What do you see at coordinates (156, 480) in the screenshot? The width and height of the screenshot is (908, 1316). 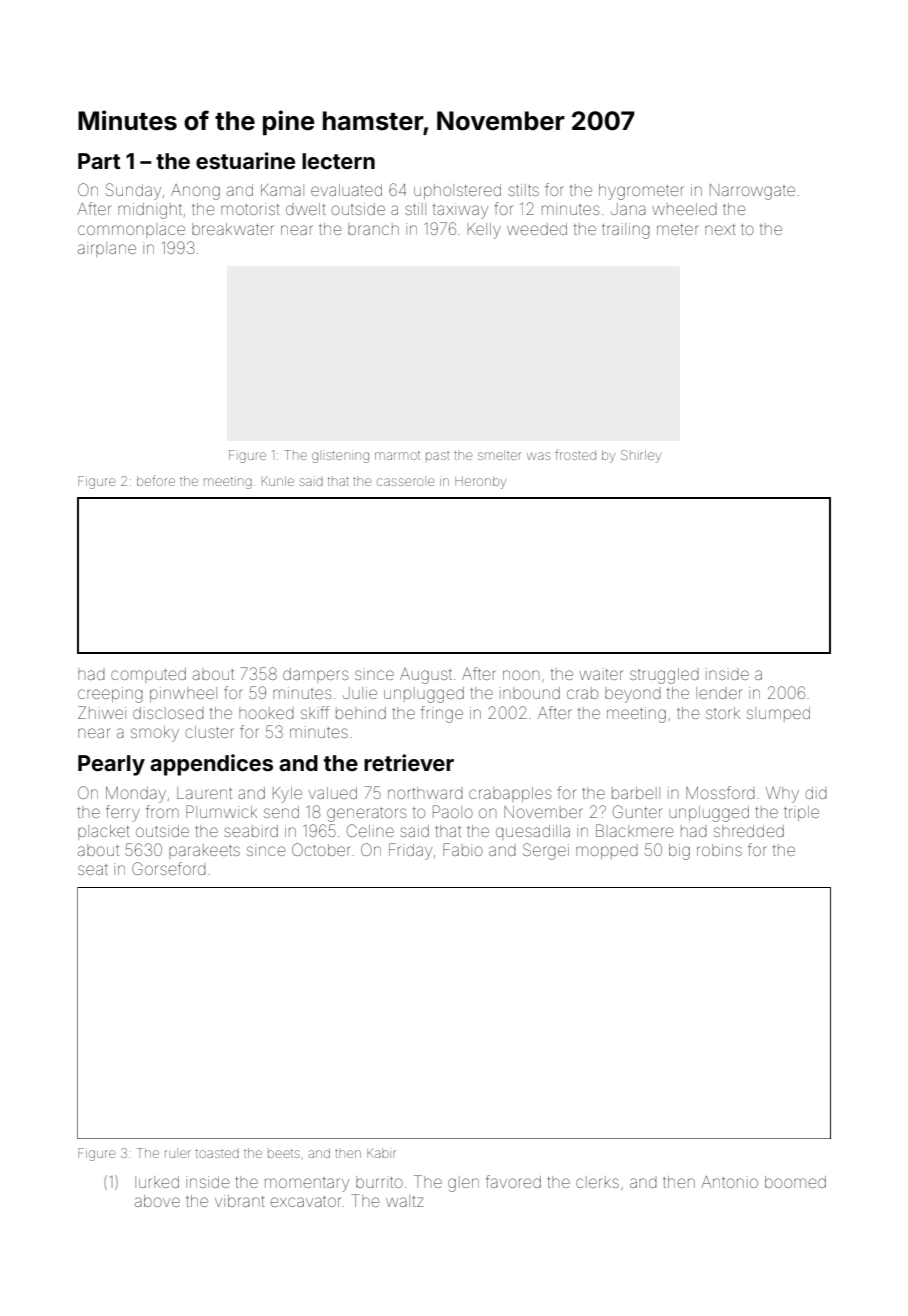 I see `before` at bounding box center [156, 480].
